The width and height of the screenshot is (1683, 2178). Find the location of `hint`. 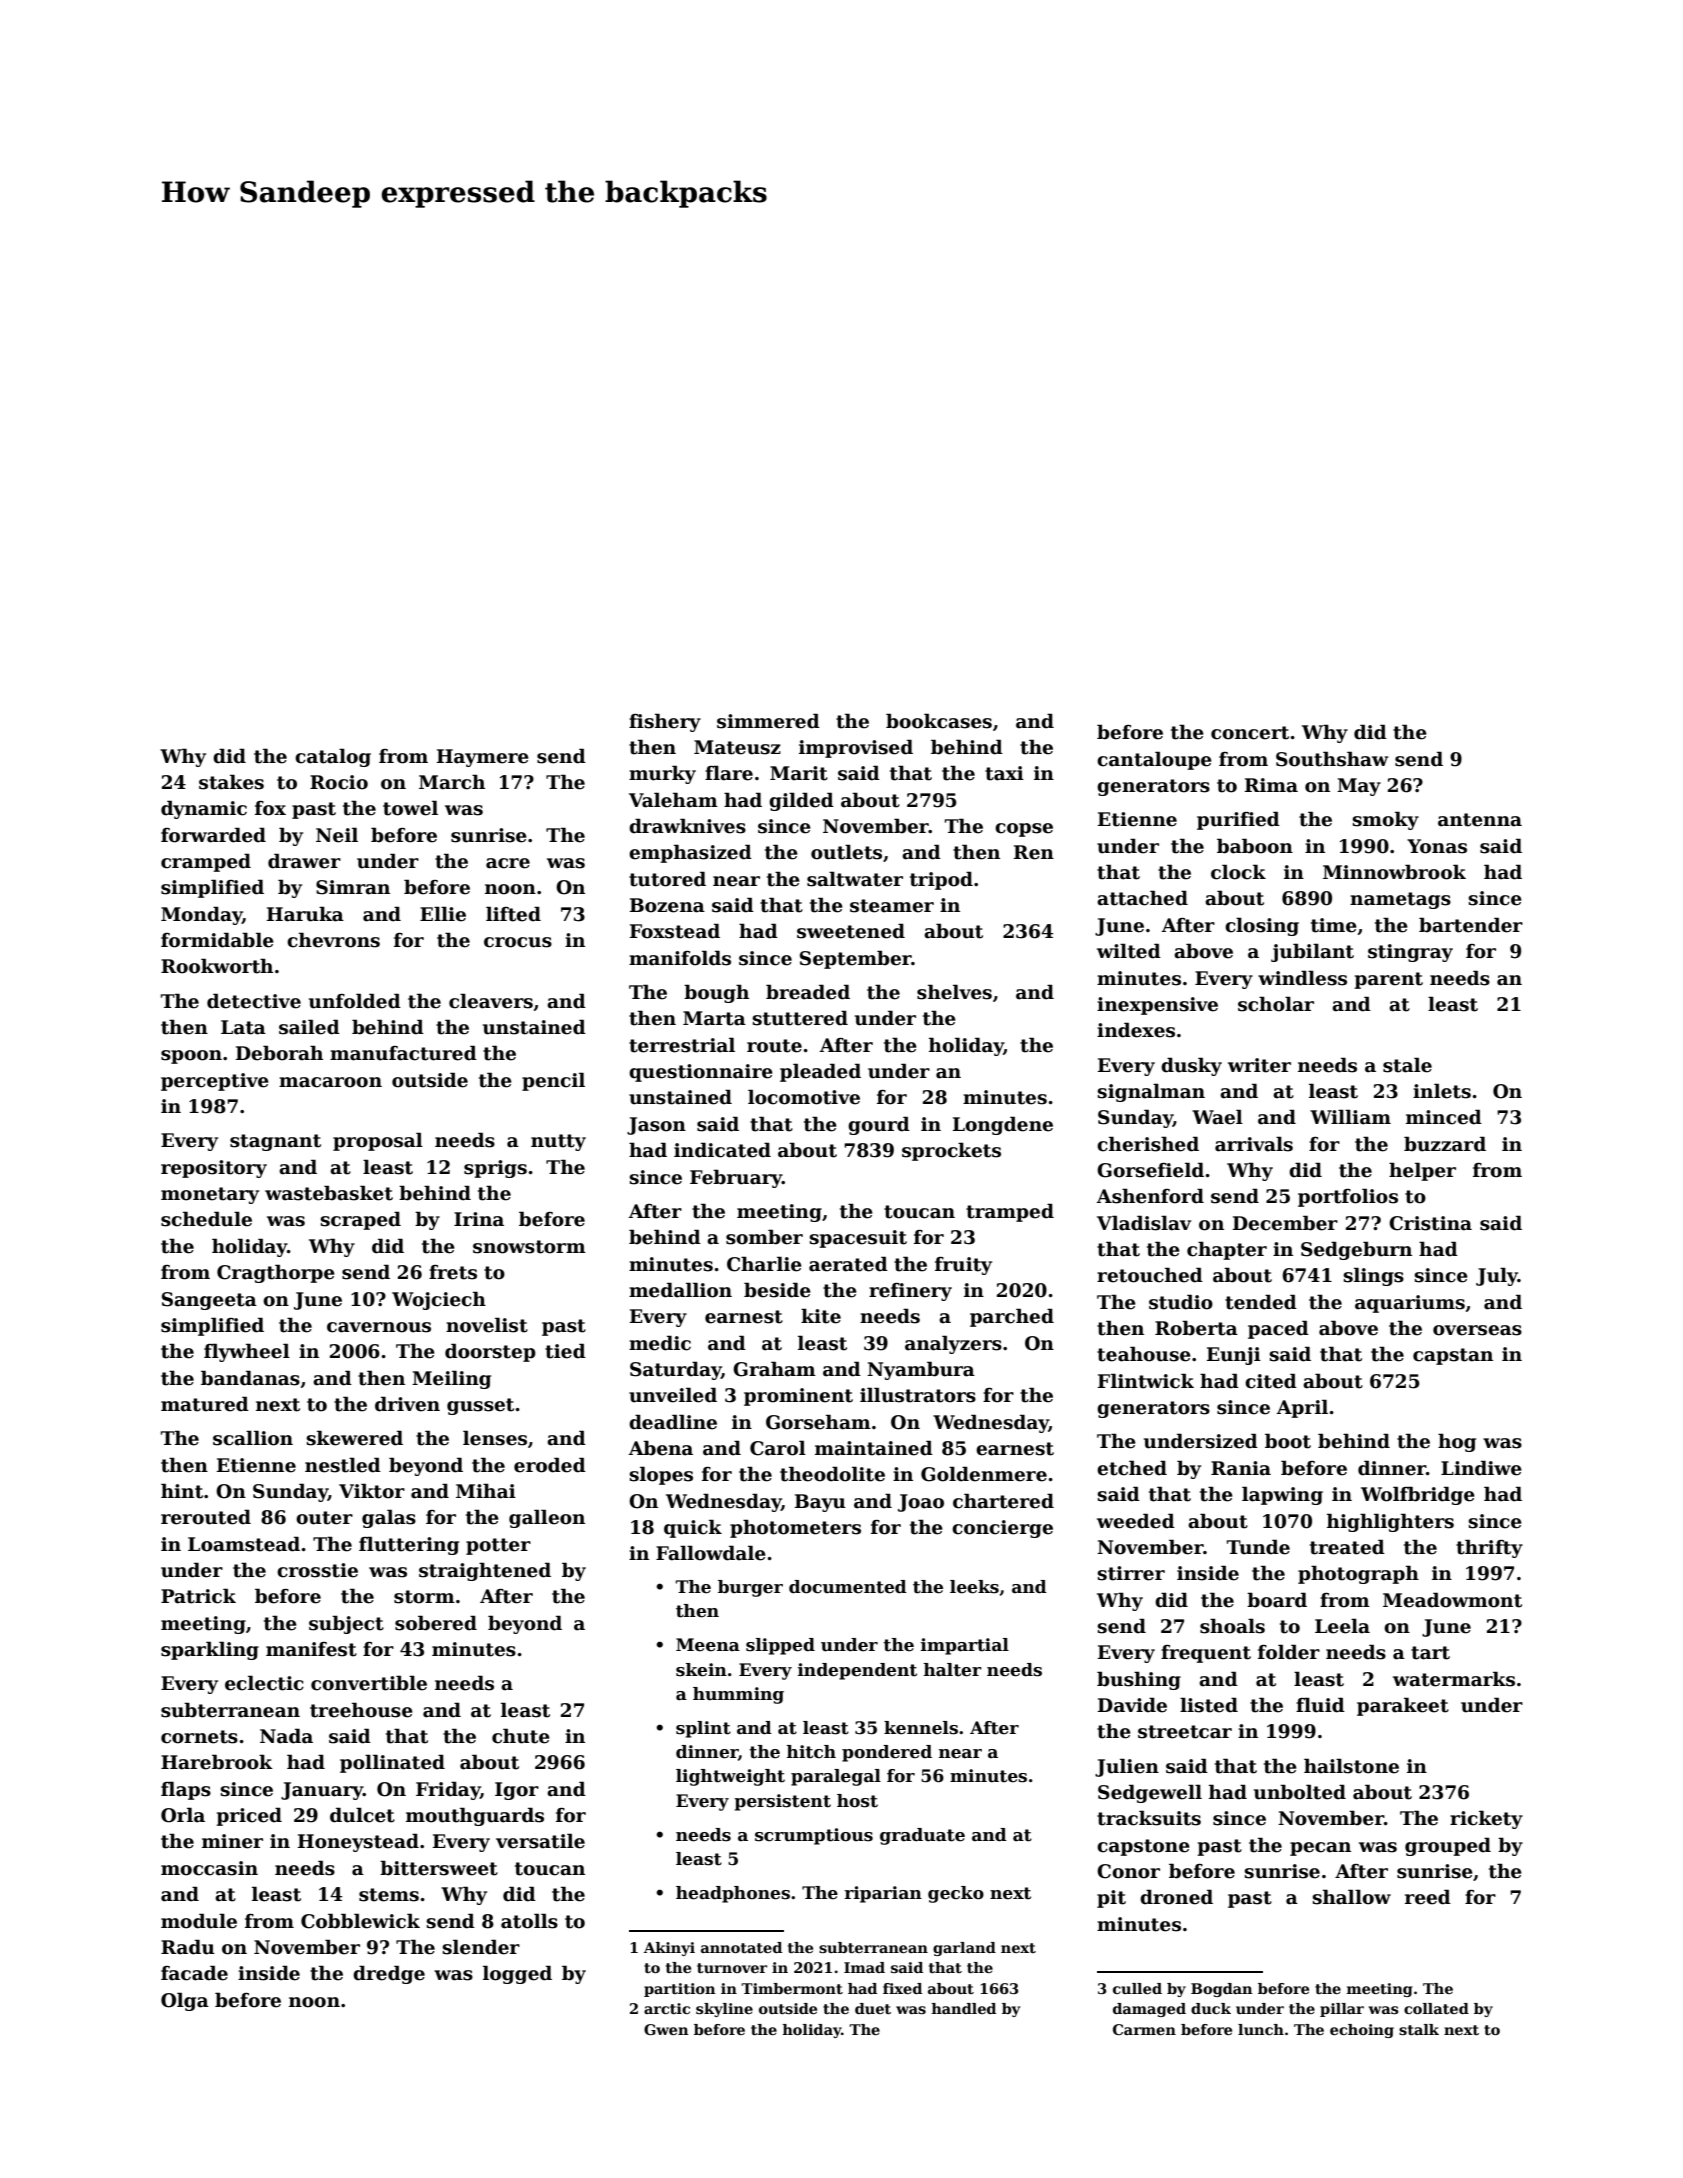

hint is located at coordinates (182, 1491).
